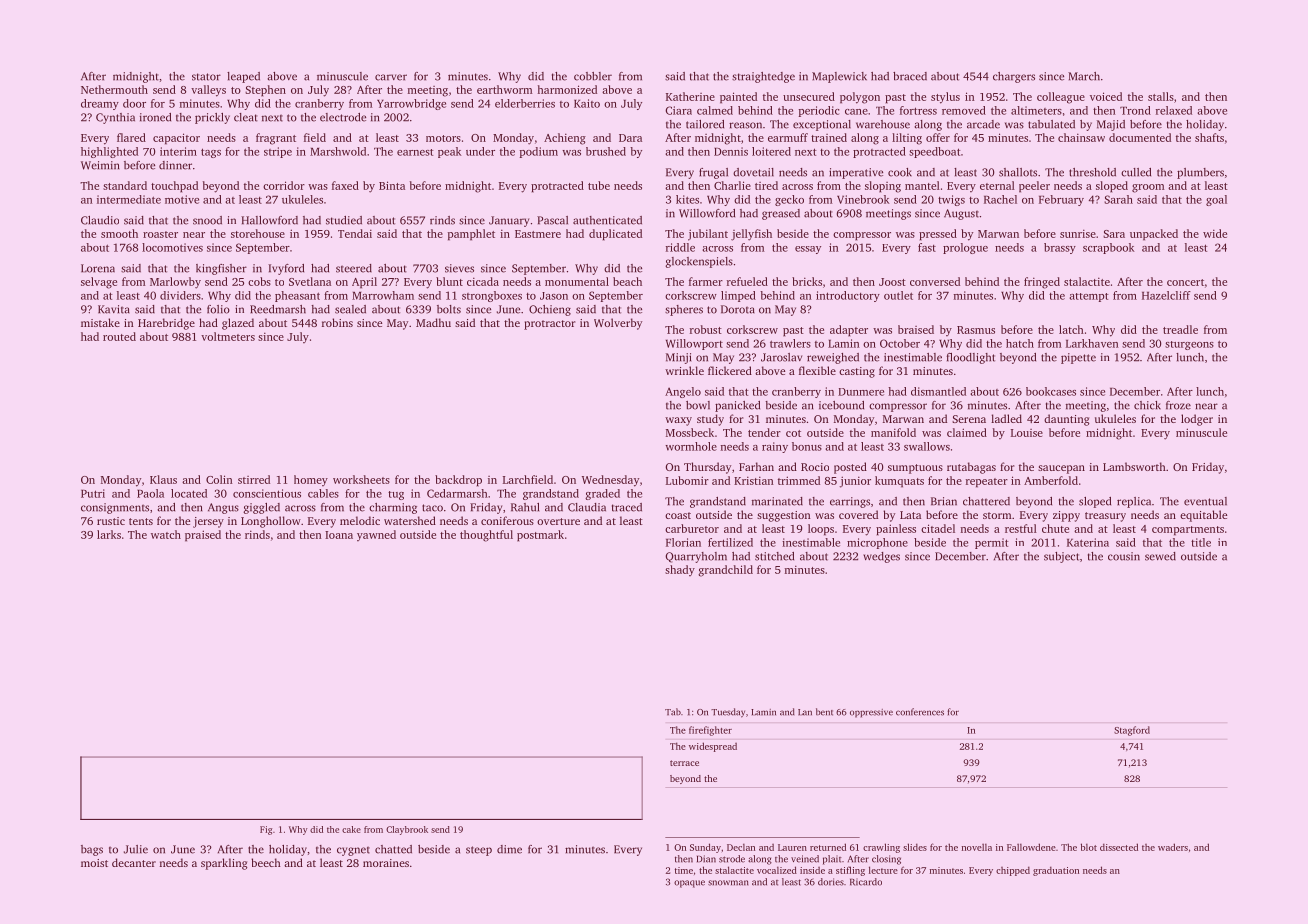 This image has width=1308, height=924. I want to click on Stagford, so click(1132, 731).
